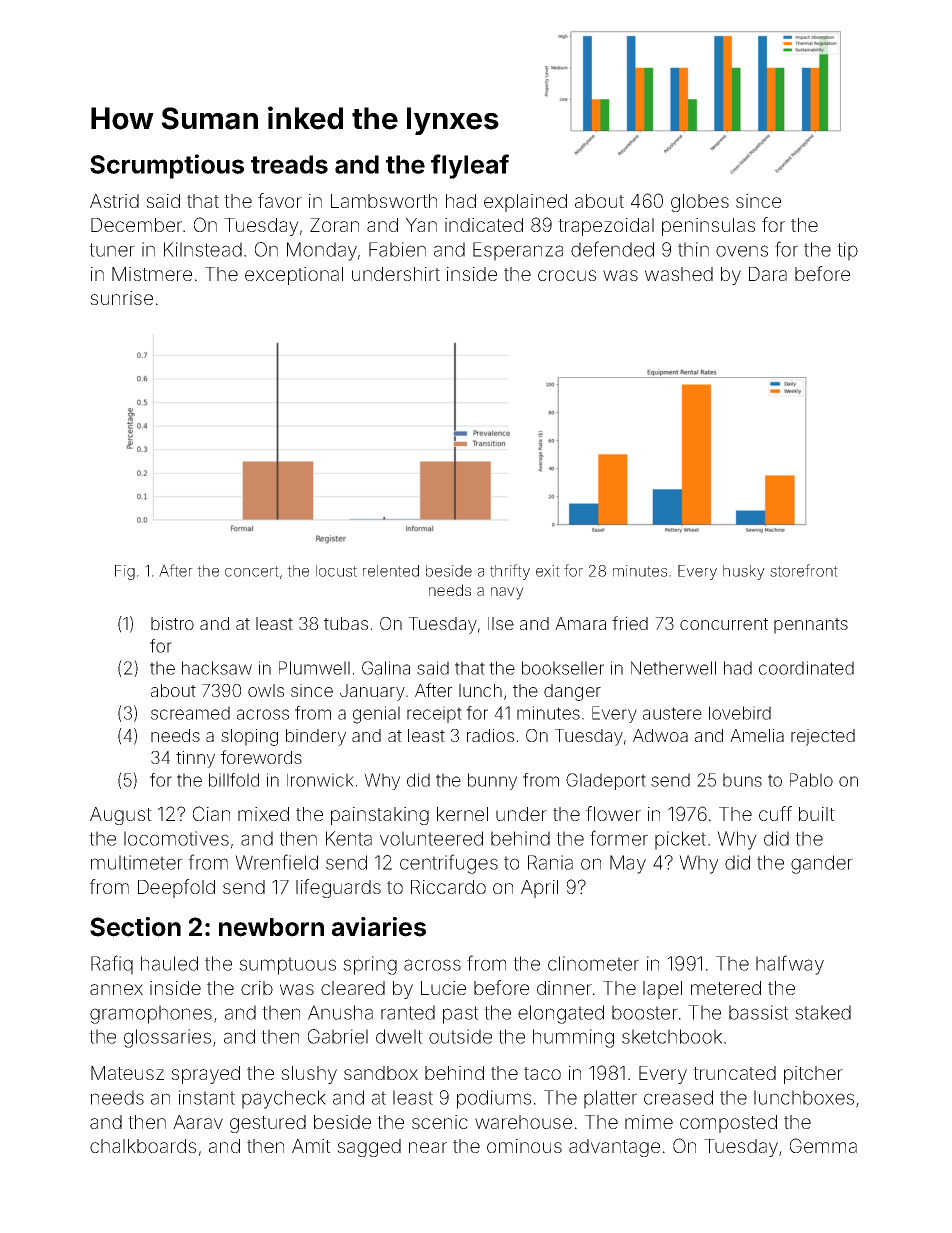 This screenshot has width=952, height=1233. Describe the element at coordinates (190, 713) in the screenshot. I see `screamed` at that location.
